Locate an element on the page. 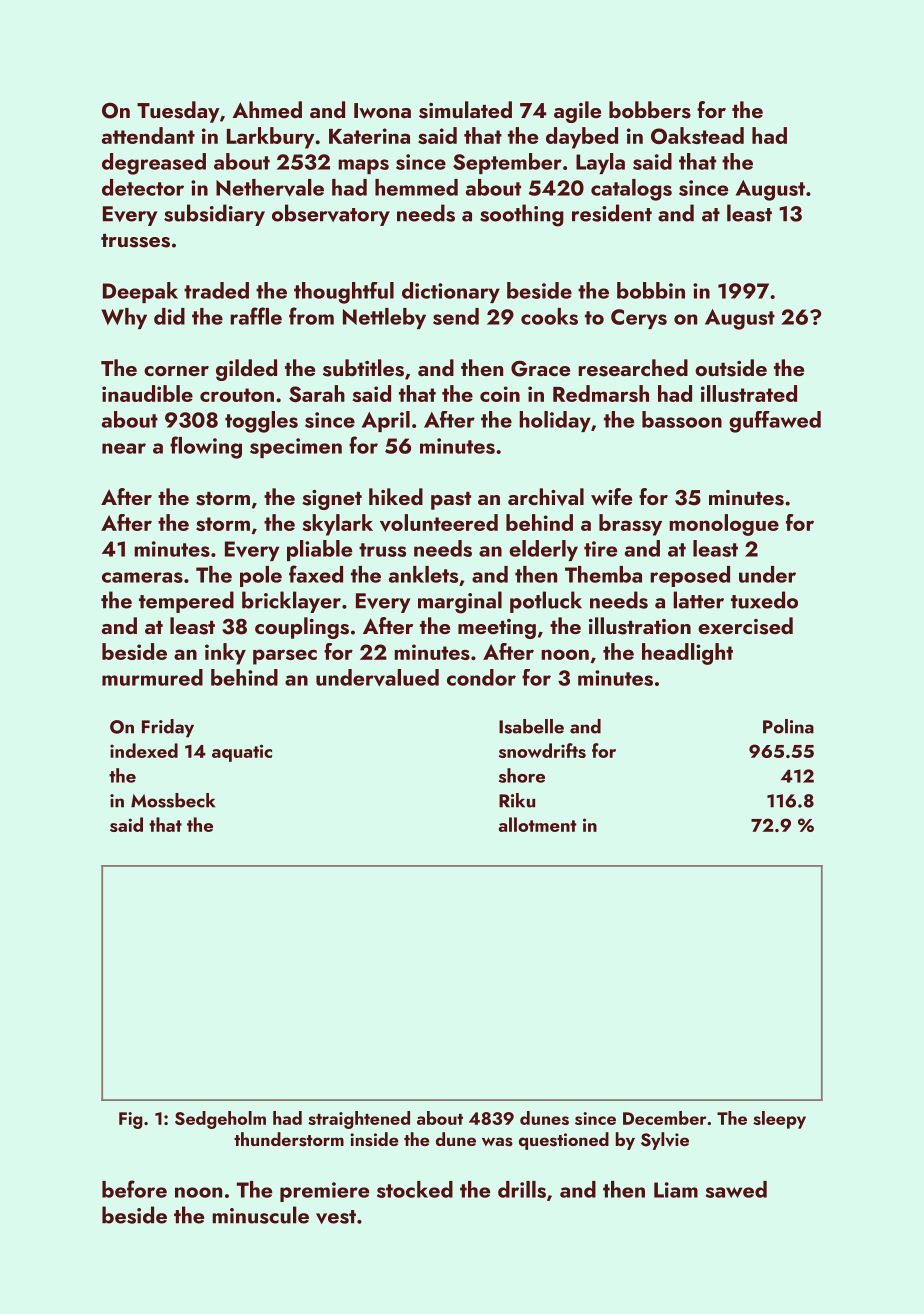 The height and width of the page is (1314, 924). stocked is located at coordinates (415, 1189).
